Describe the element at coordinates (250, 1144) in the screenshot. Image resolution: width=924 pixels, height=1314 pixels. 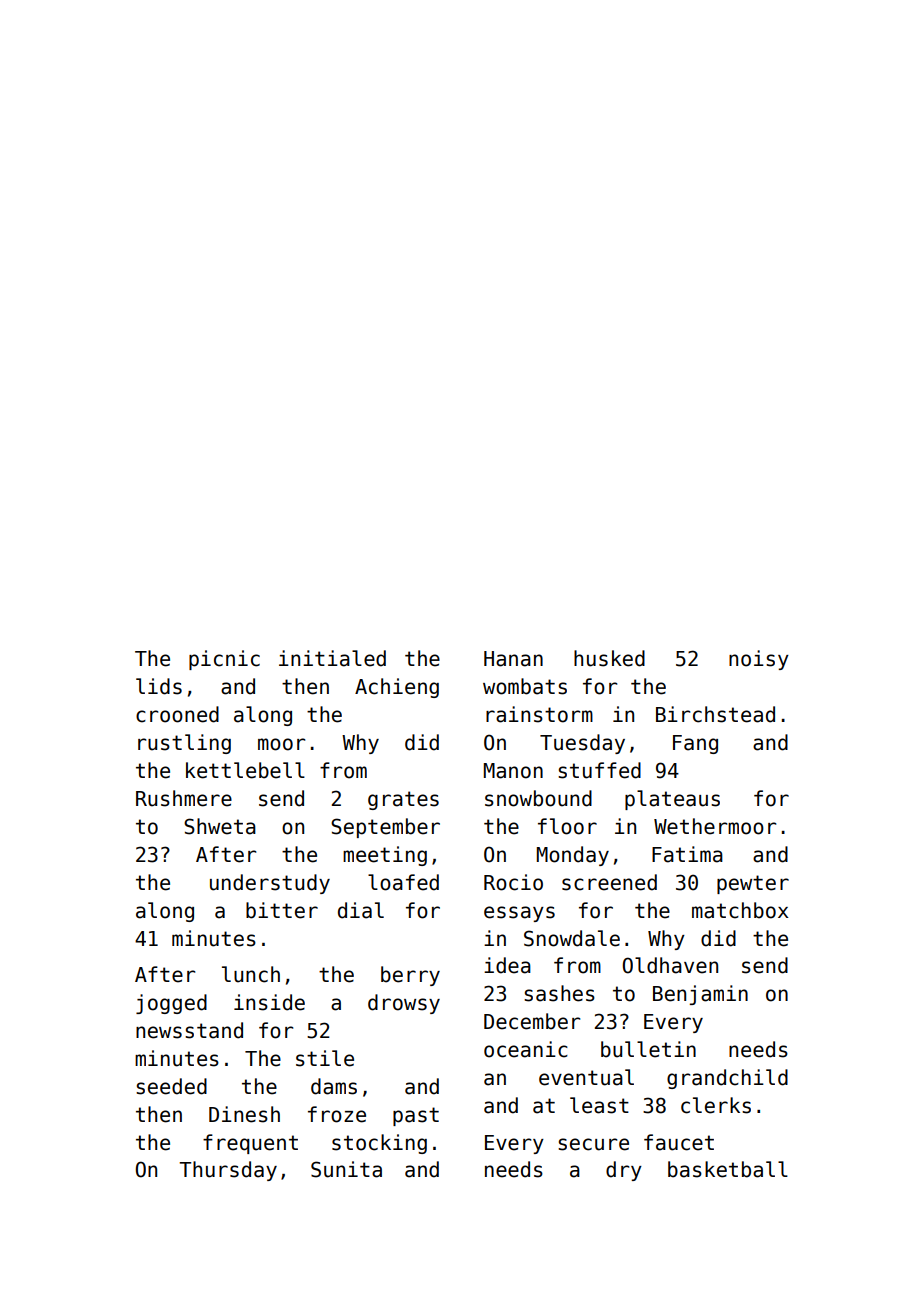
I see `frequent` at that location.
